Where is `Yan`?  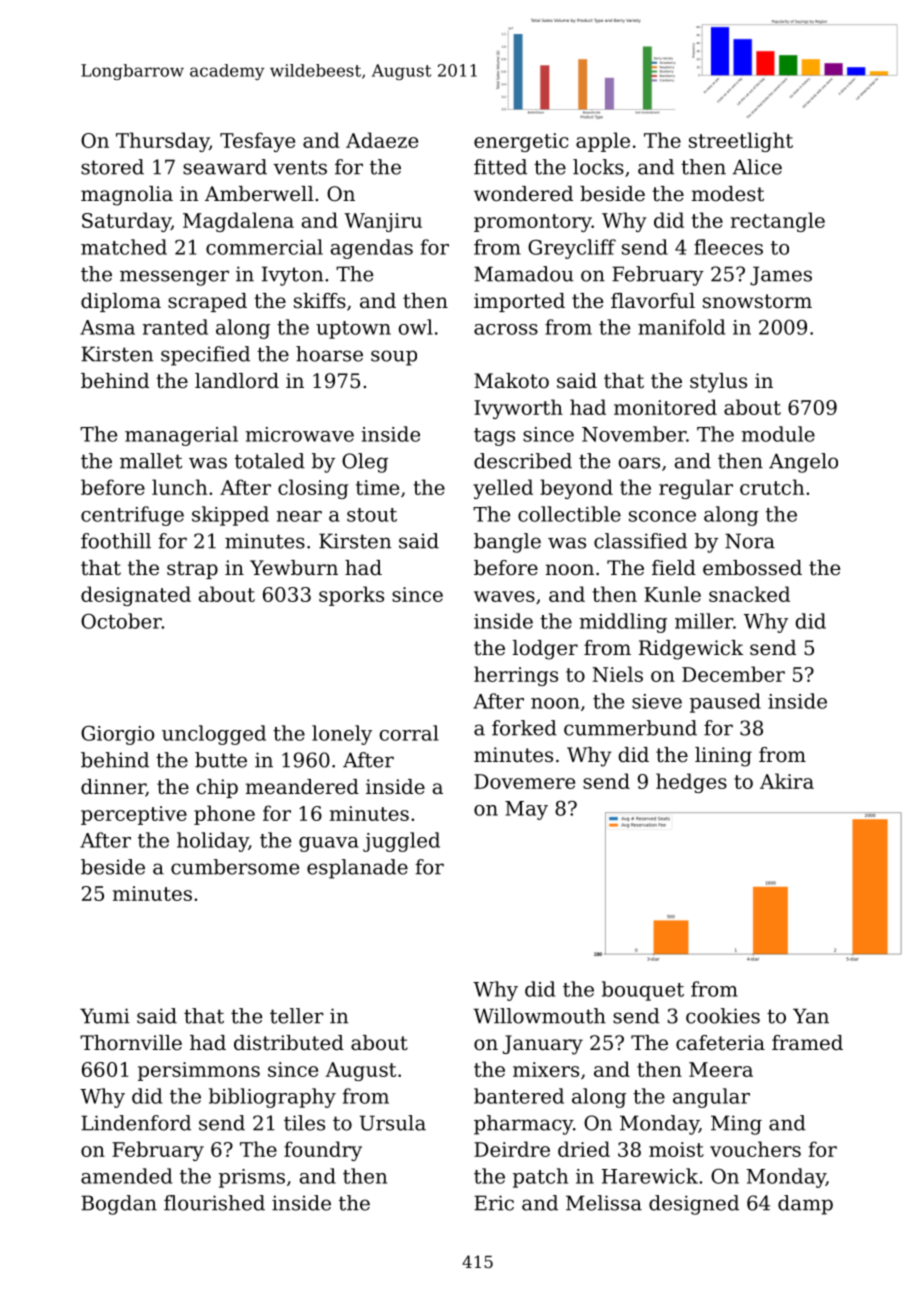
Yan is located at coordinates (811, 1016).
